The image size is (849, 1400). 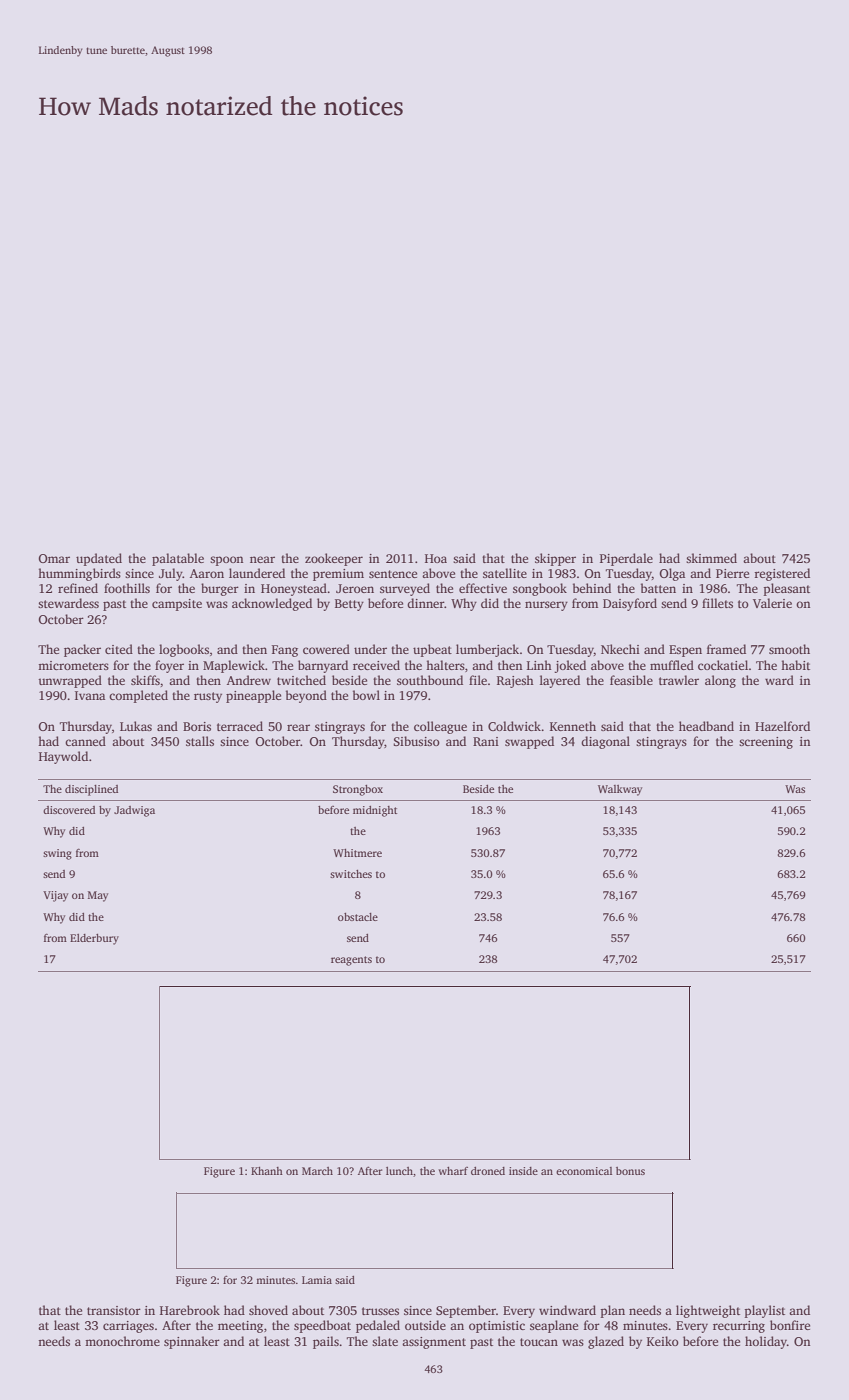 I want to click on stalls, so click(x=200, y=741).
